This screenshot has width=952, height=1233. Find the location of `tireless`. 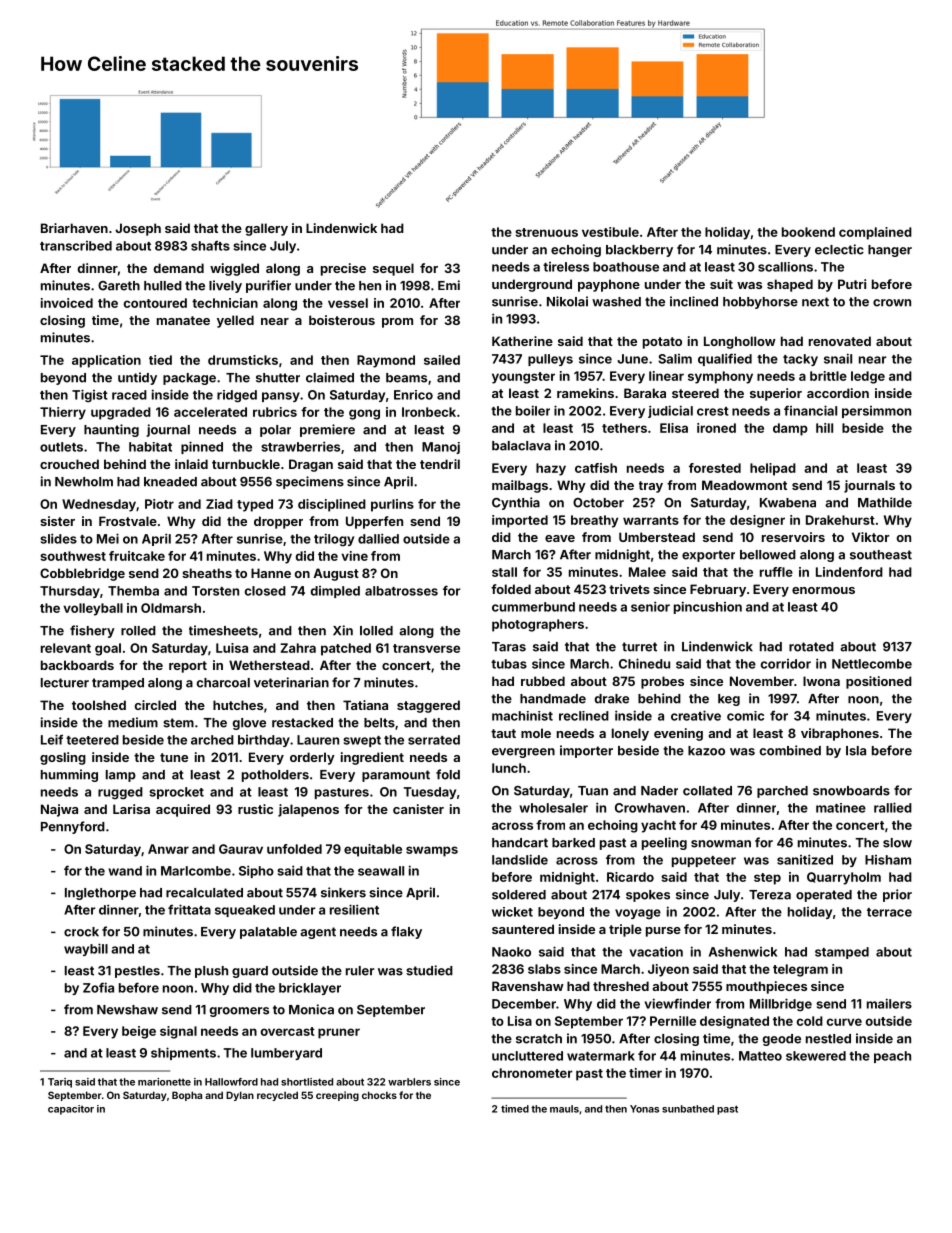

tireless is located at coordinates (566, 267).
